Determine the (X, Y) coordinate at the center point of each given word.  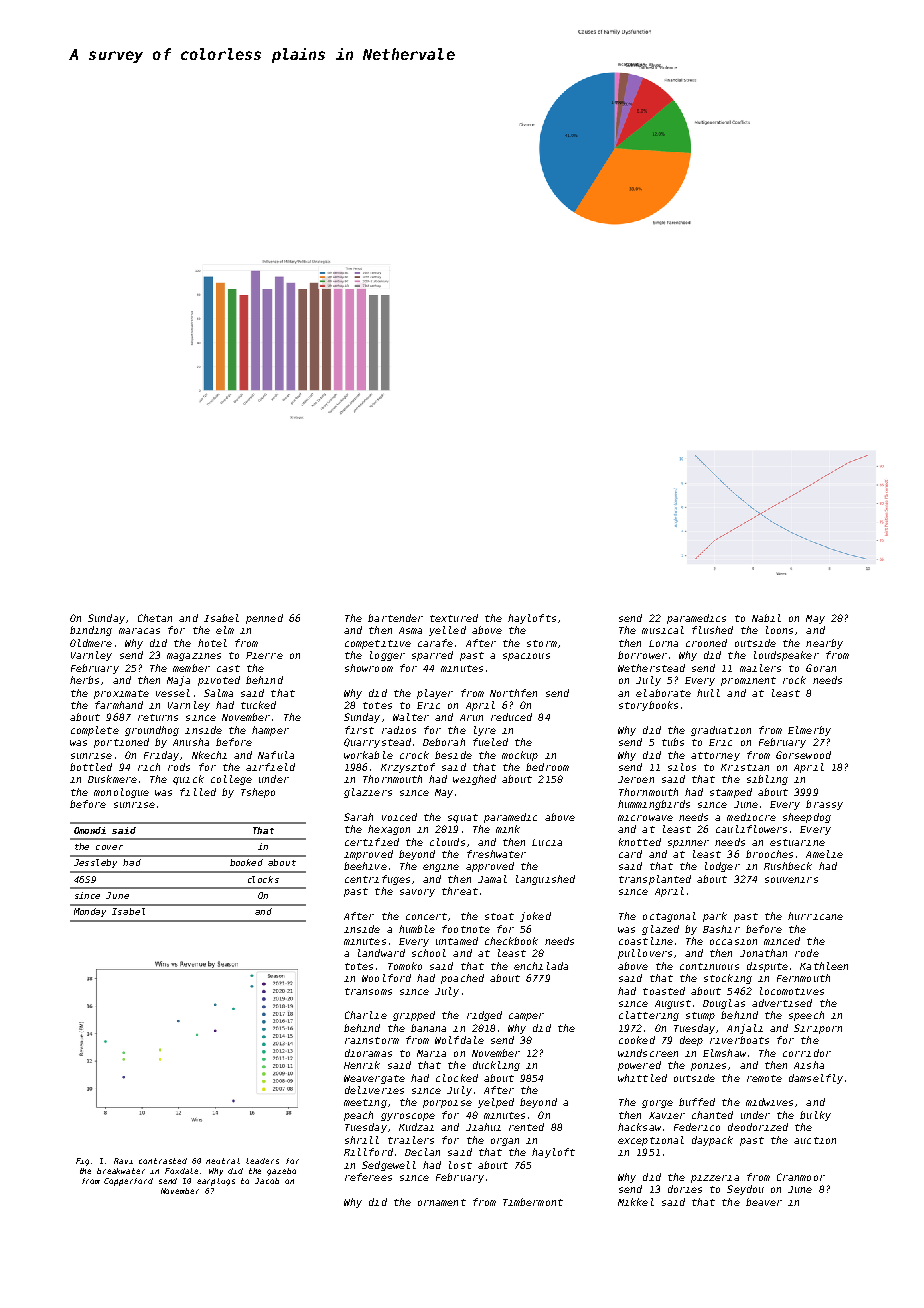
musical (663, 630)
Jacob (267, 1181)
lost (460, 1165)
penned (264, 619)
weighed (474, 780)
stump (700, 1016)
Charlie (366, 1015)
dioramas (368, 1053)
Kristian (745, 767)
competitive (378, 644)
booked (246, 862)
